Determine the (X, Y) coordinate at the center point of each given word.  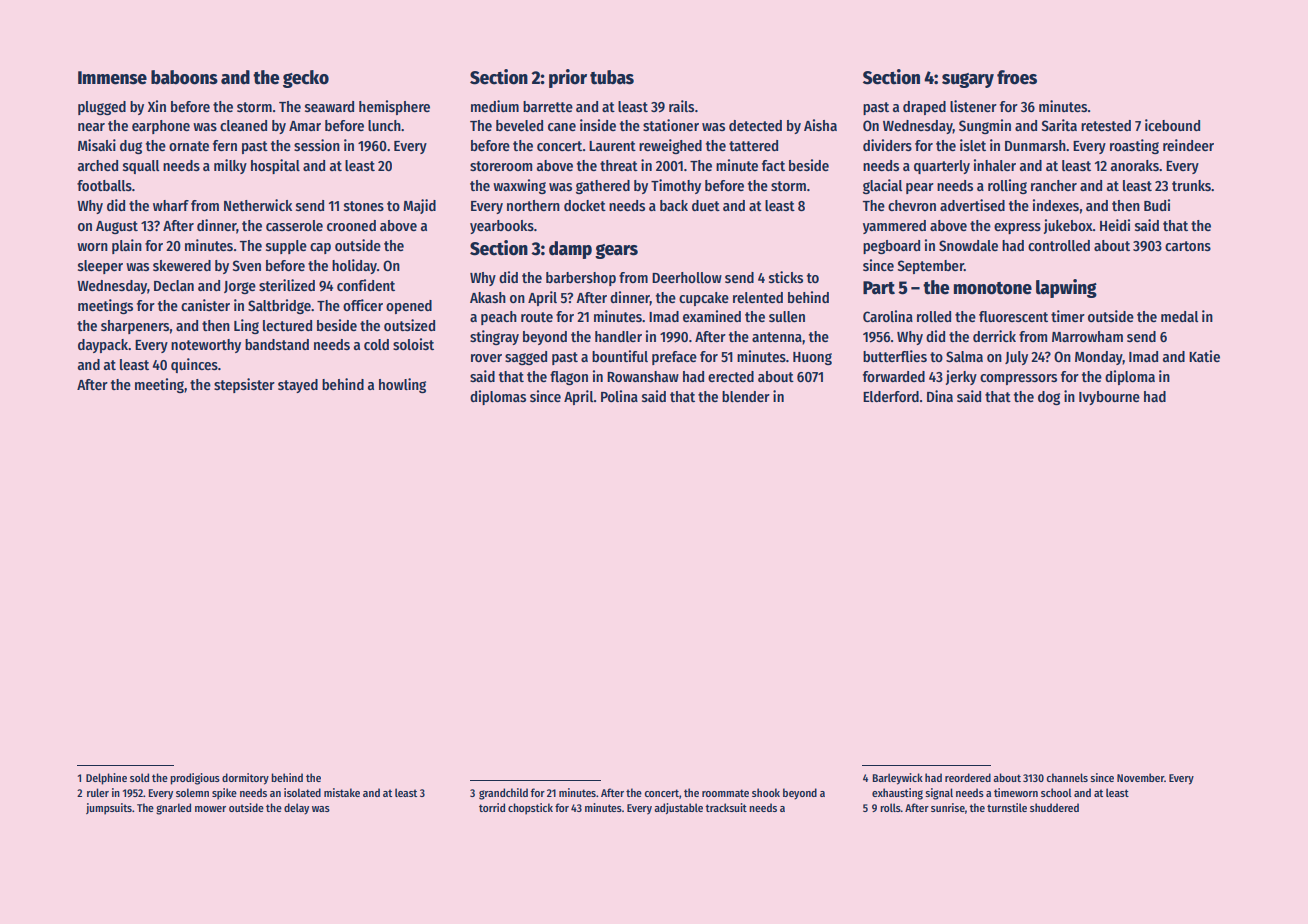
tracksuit (726, 807)
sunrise (948, 807)
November (1140, 777)
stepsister (244, 385)
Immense (112, 78)
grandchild (503, 794)
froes (1017, 77)
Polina (619, 396)
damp (570, 250)
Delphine (106, 779)
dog (1049, 398)
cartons (1188, 246)
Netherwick (258, 205)
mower (210, 809)
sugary (968, 80)
